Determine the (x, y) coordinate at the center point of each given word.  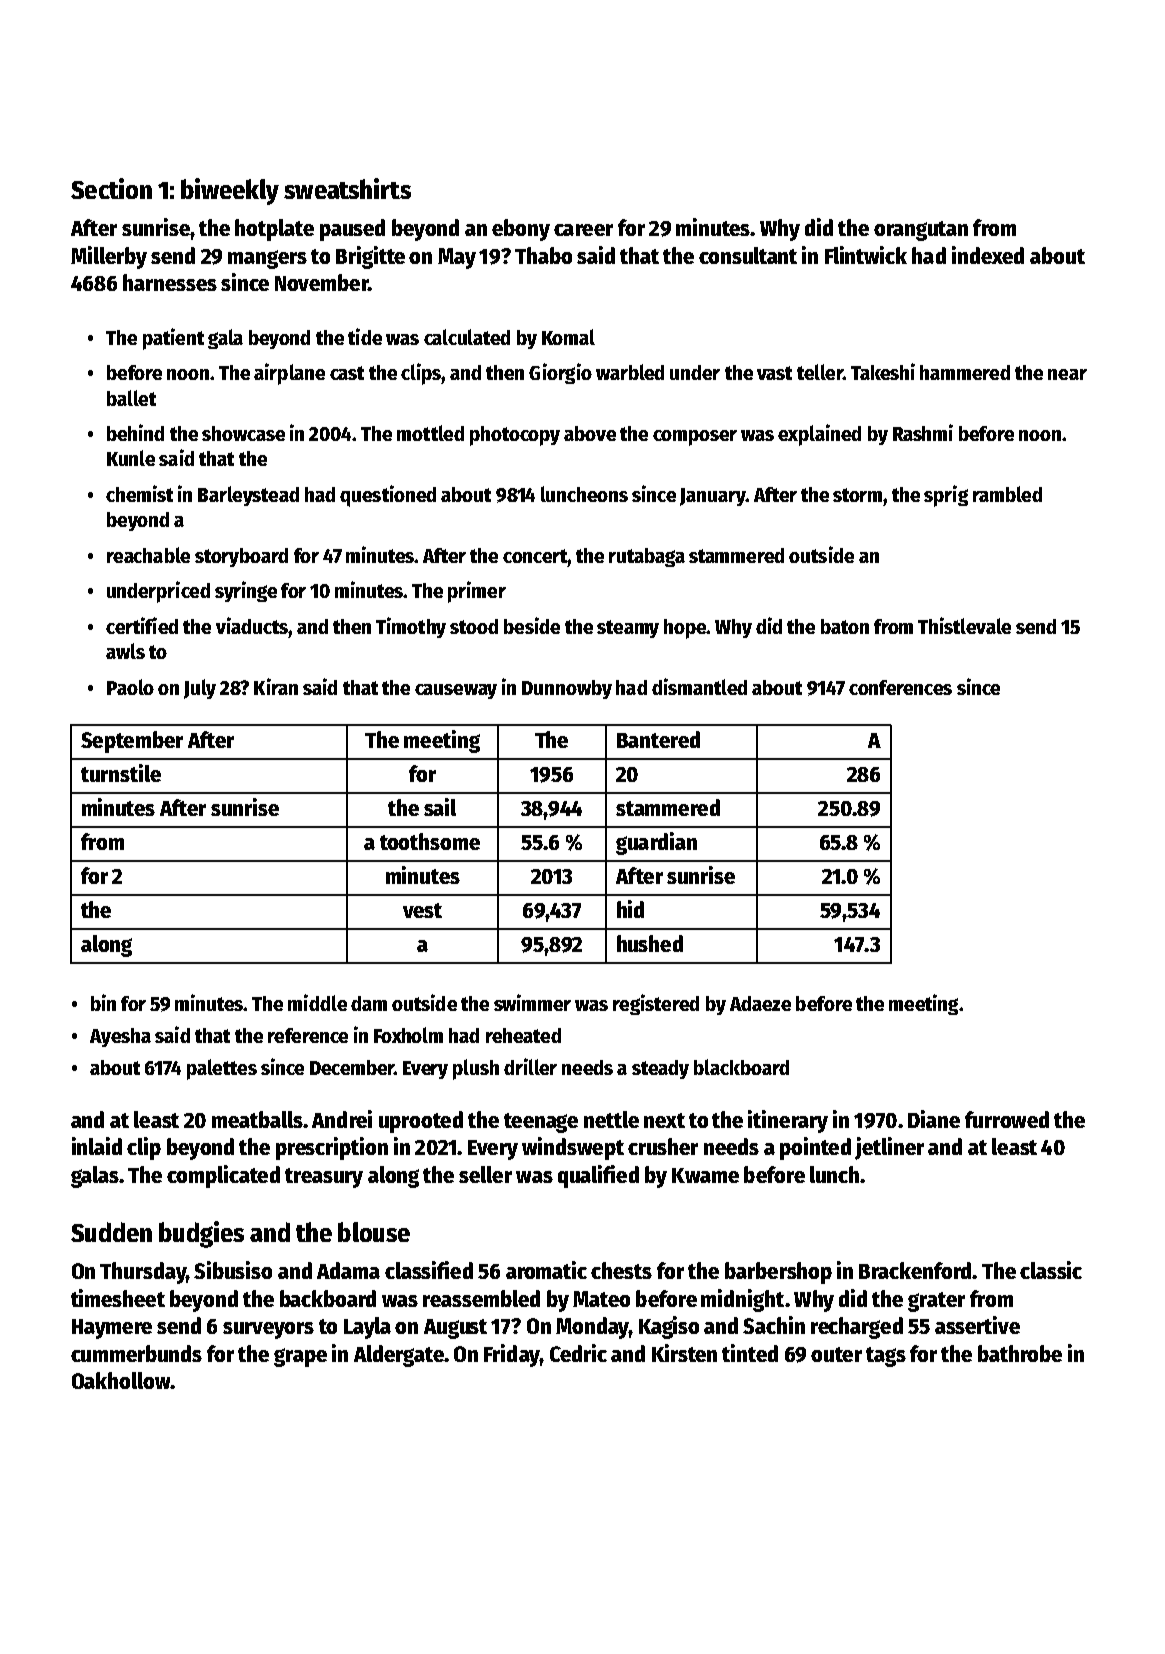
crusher (663, 1146)
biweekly (230, 191)
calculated (467, 337)
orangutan (921, 231)
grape (300, 1357)
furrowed (1007, 1119)
